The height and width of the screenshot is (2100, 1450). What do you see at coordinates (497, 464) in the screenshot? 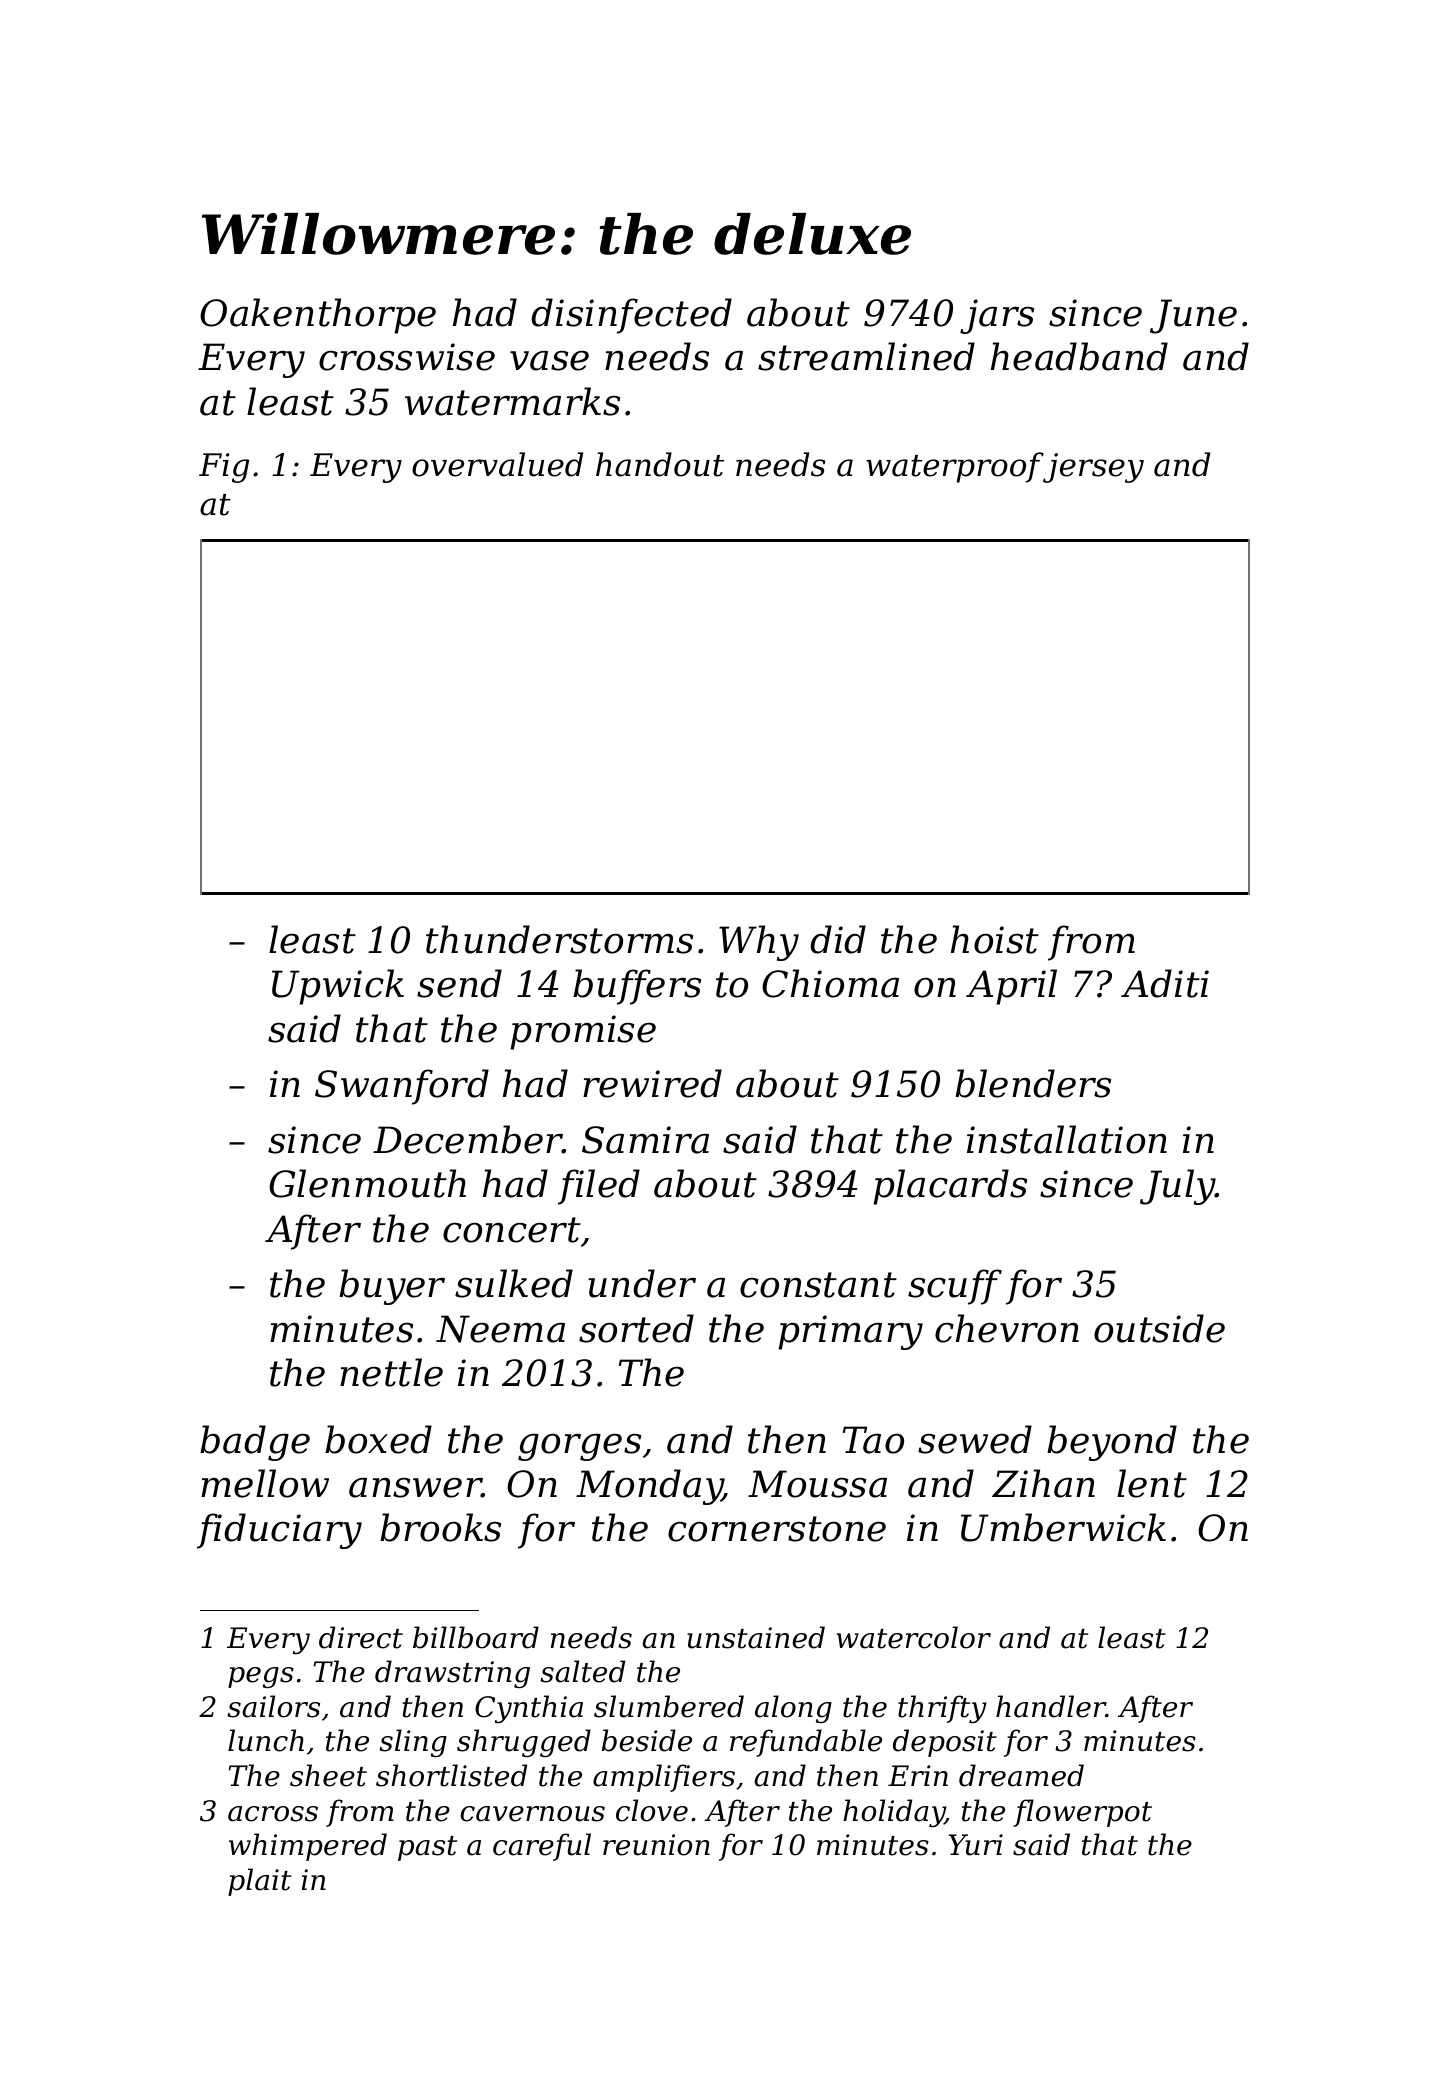
I see `overvalued` at bounding box center [497, 464].
